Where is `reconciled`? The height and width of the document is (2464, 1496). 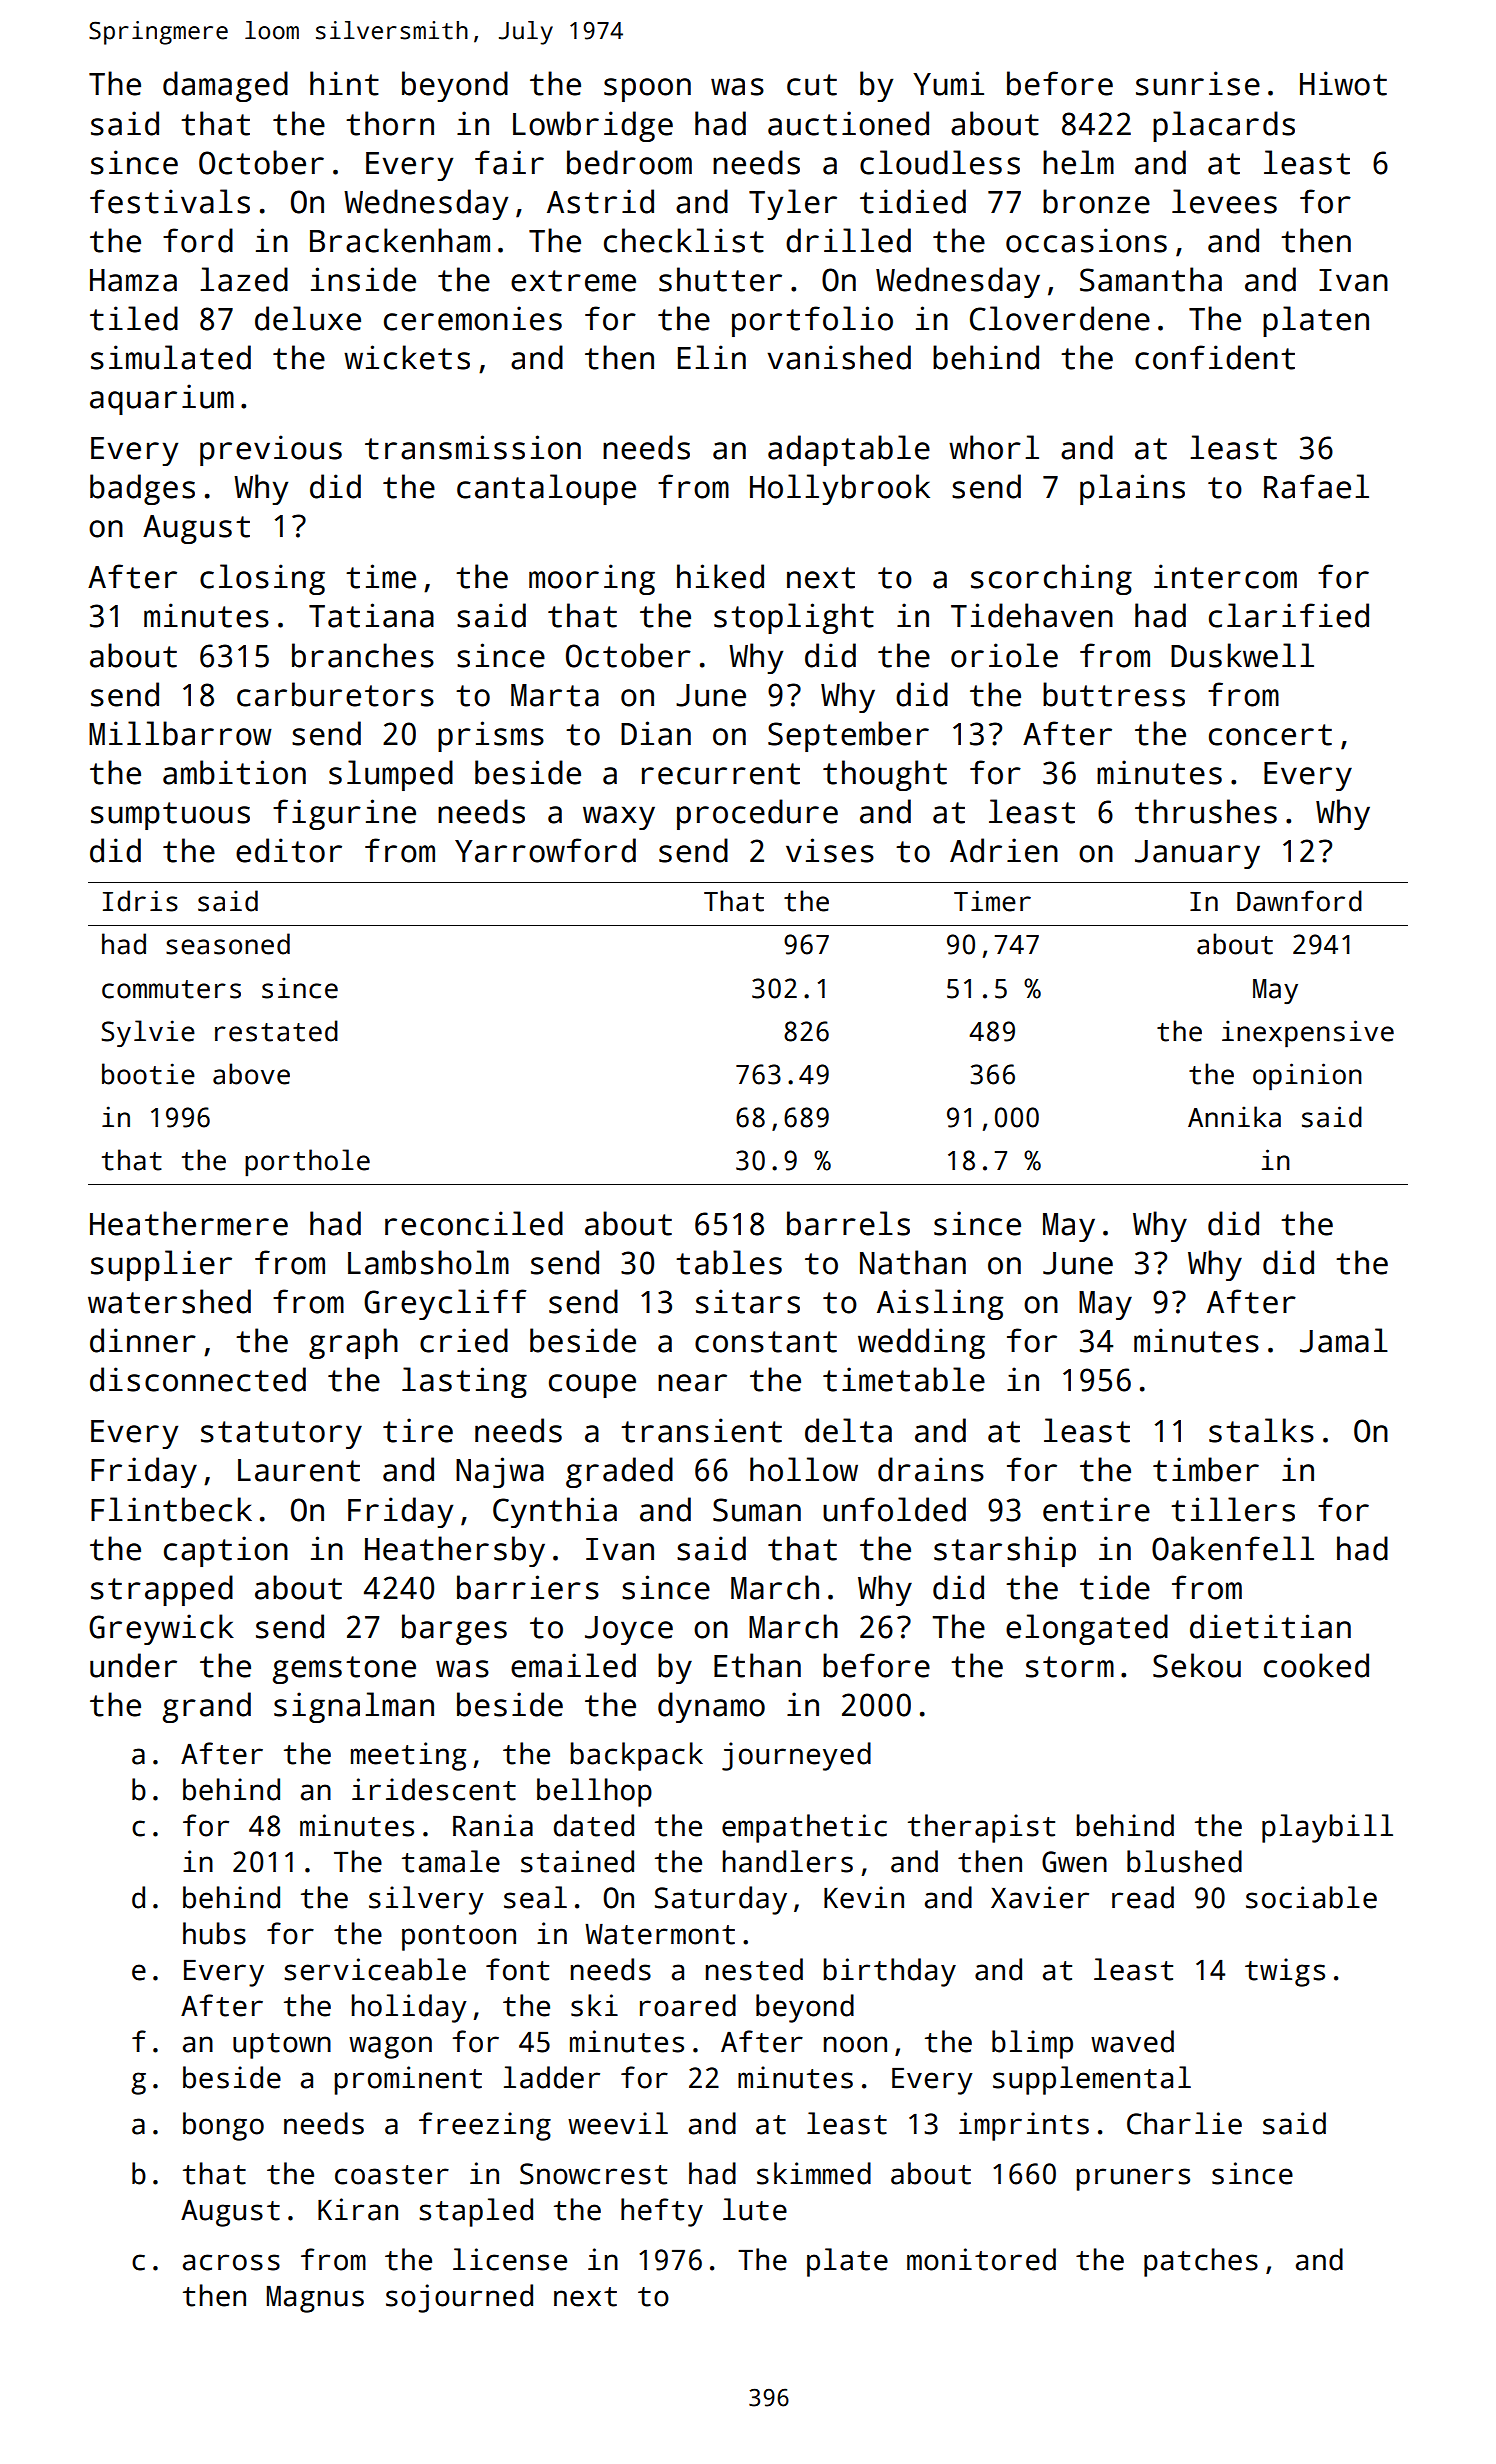 reconciled is located at coordinates (474, 1223).
